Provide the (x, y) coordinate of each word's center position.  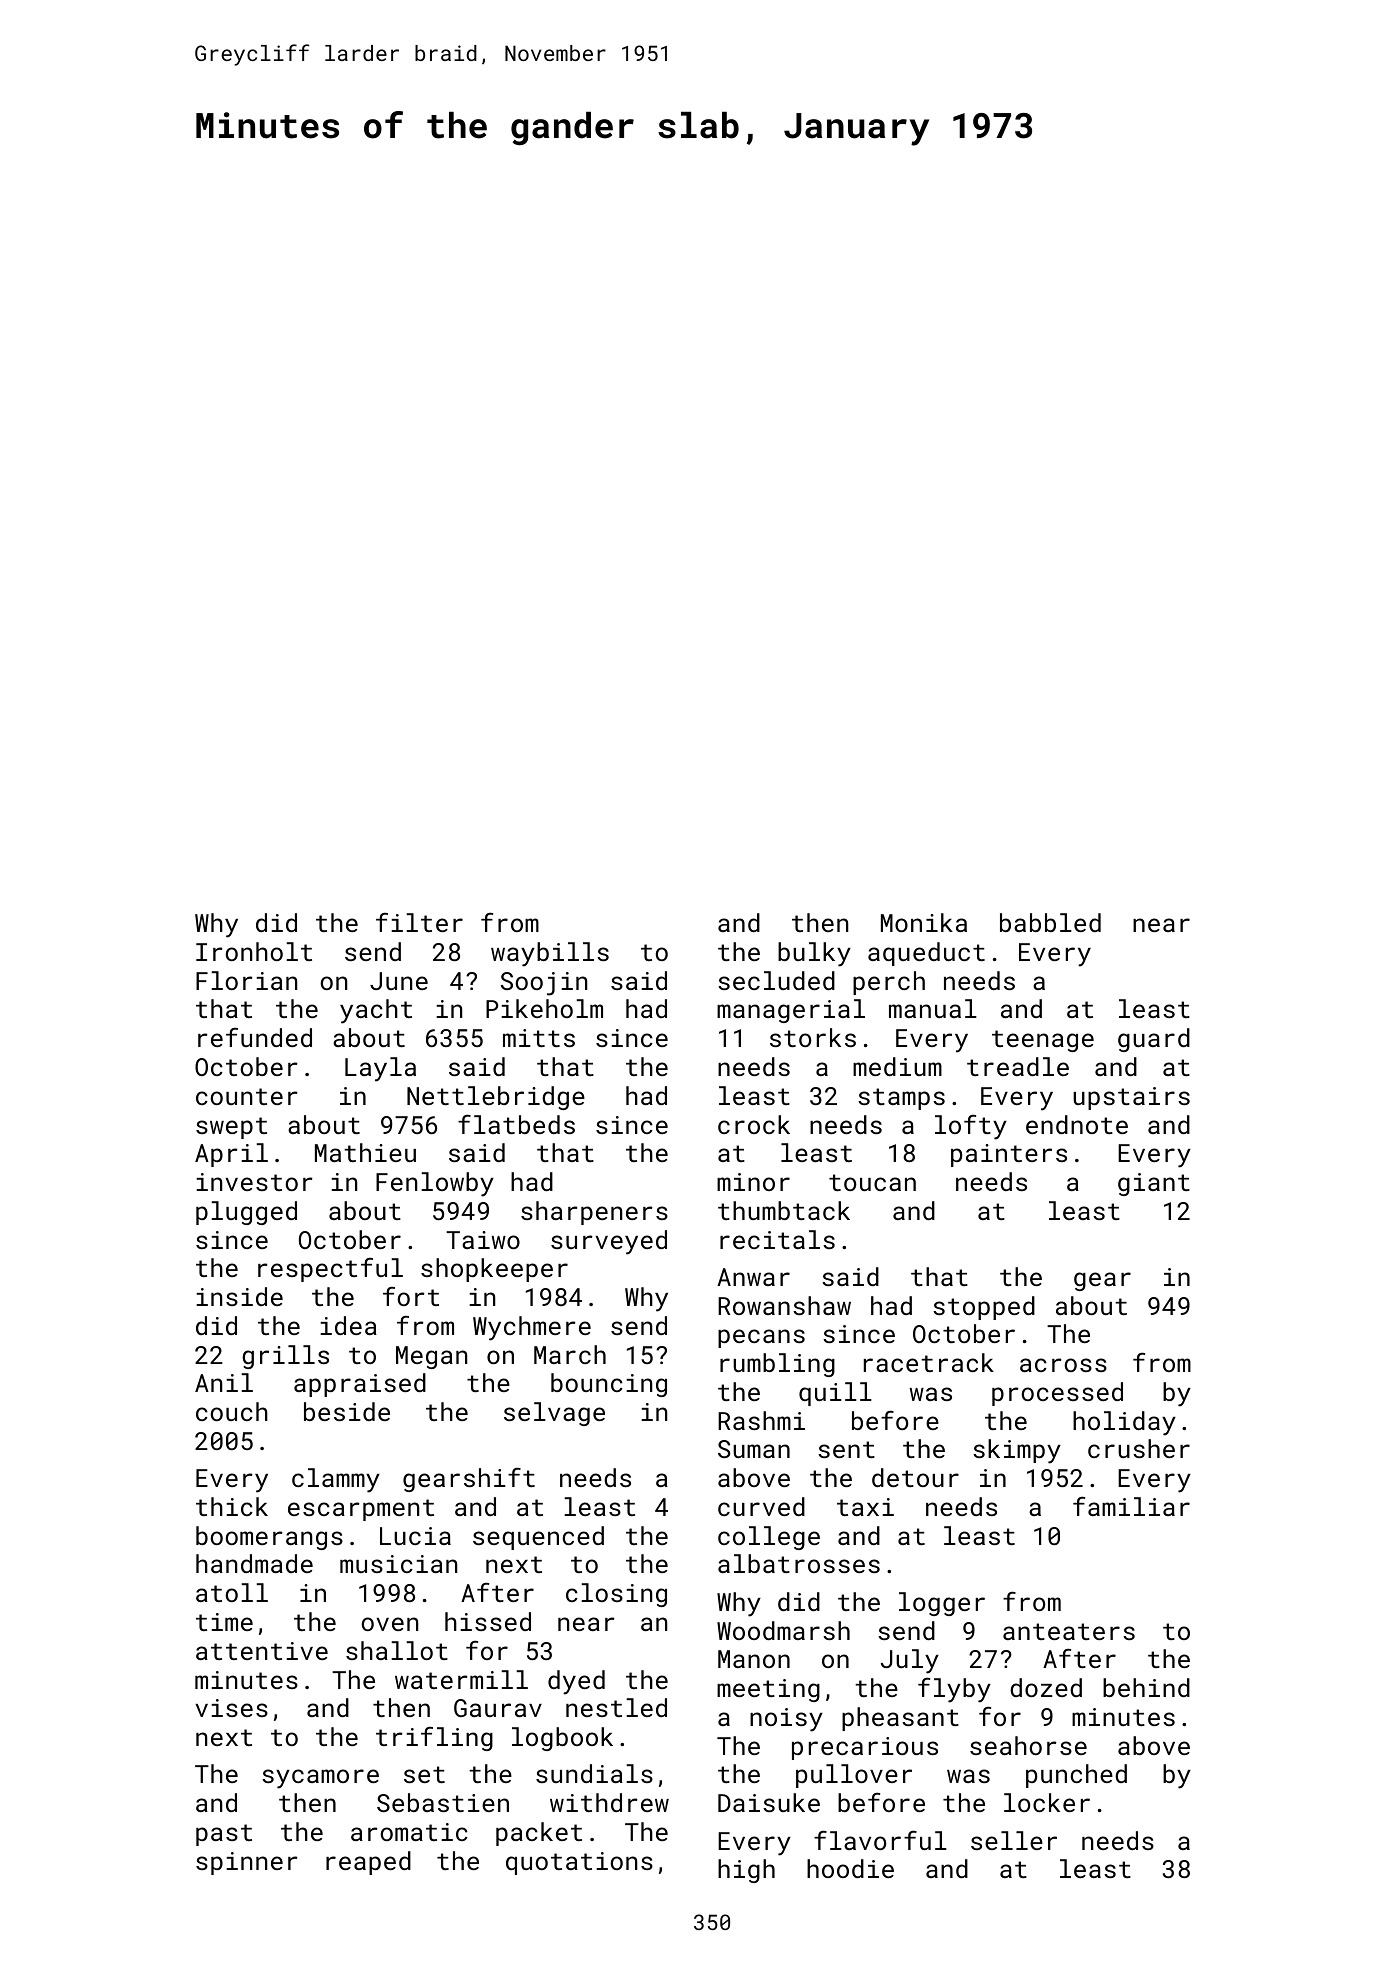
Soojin (544, 984)
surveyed (609, 1242)
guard (1154, 1040)
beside (347, 1411)
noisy (786, 1720)
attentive (262, 1651)
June (399, 981)
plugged (246, 1213)
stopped (984, 1308)
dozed (1046, 1687)
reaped (368, 1863)
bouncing (609, 1385)
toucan (872, 1182)
